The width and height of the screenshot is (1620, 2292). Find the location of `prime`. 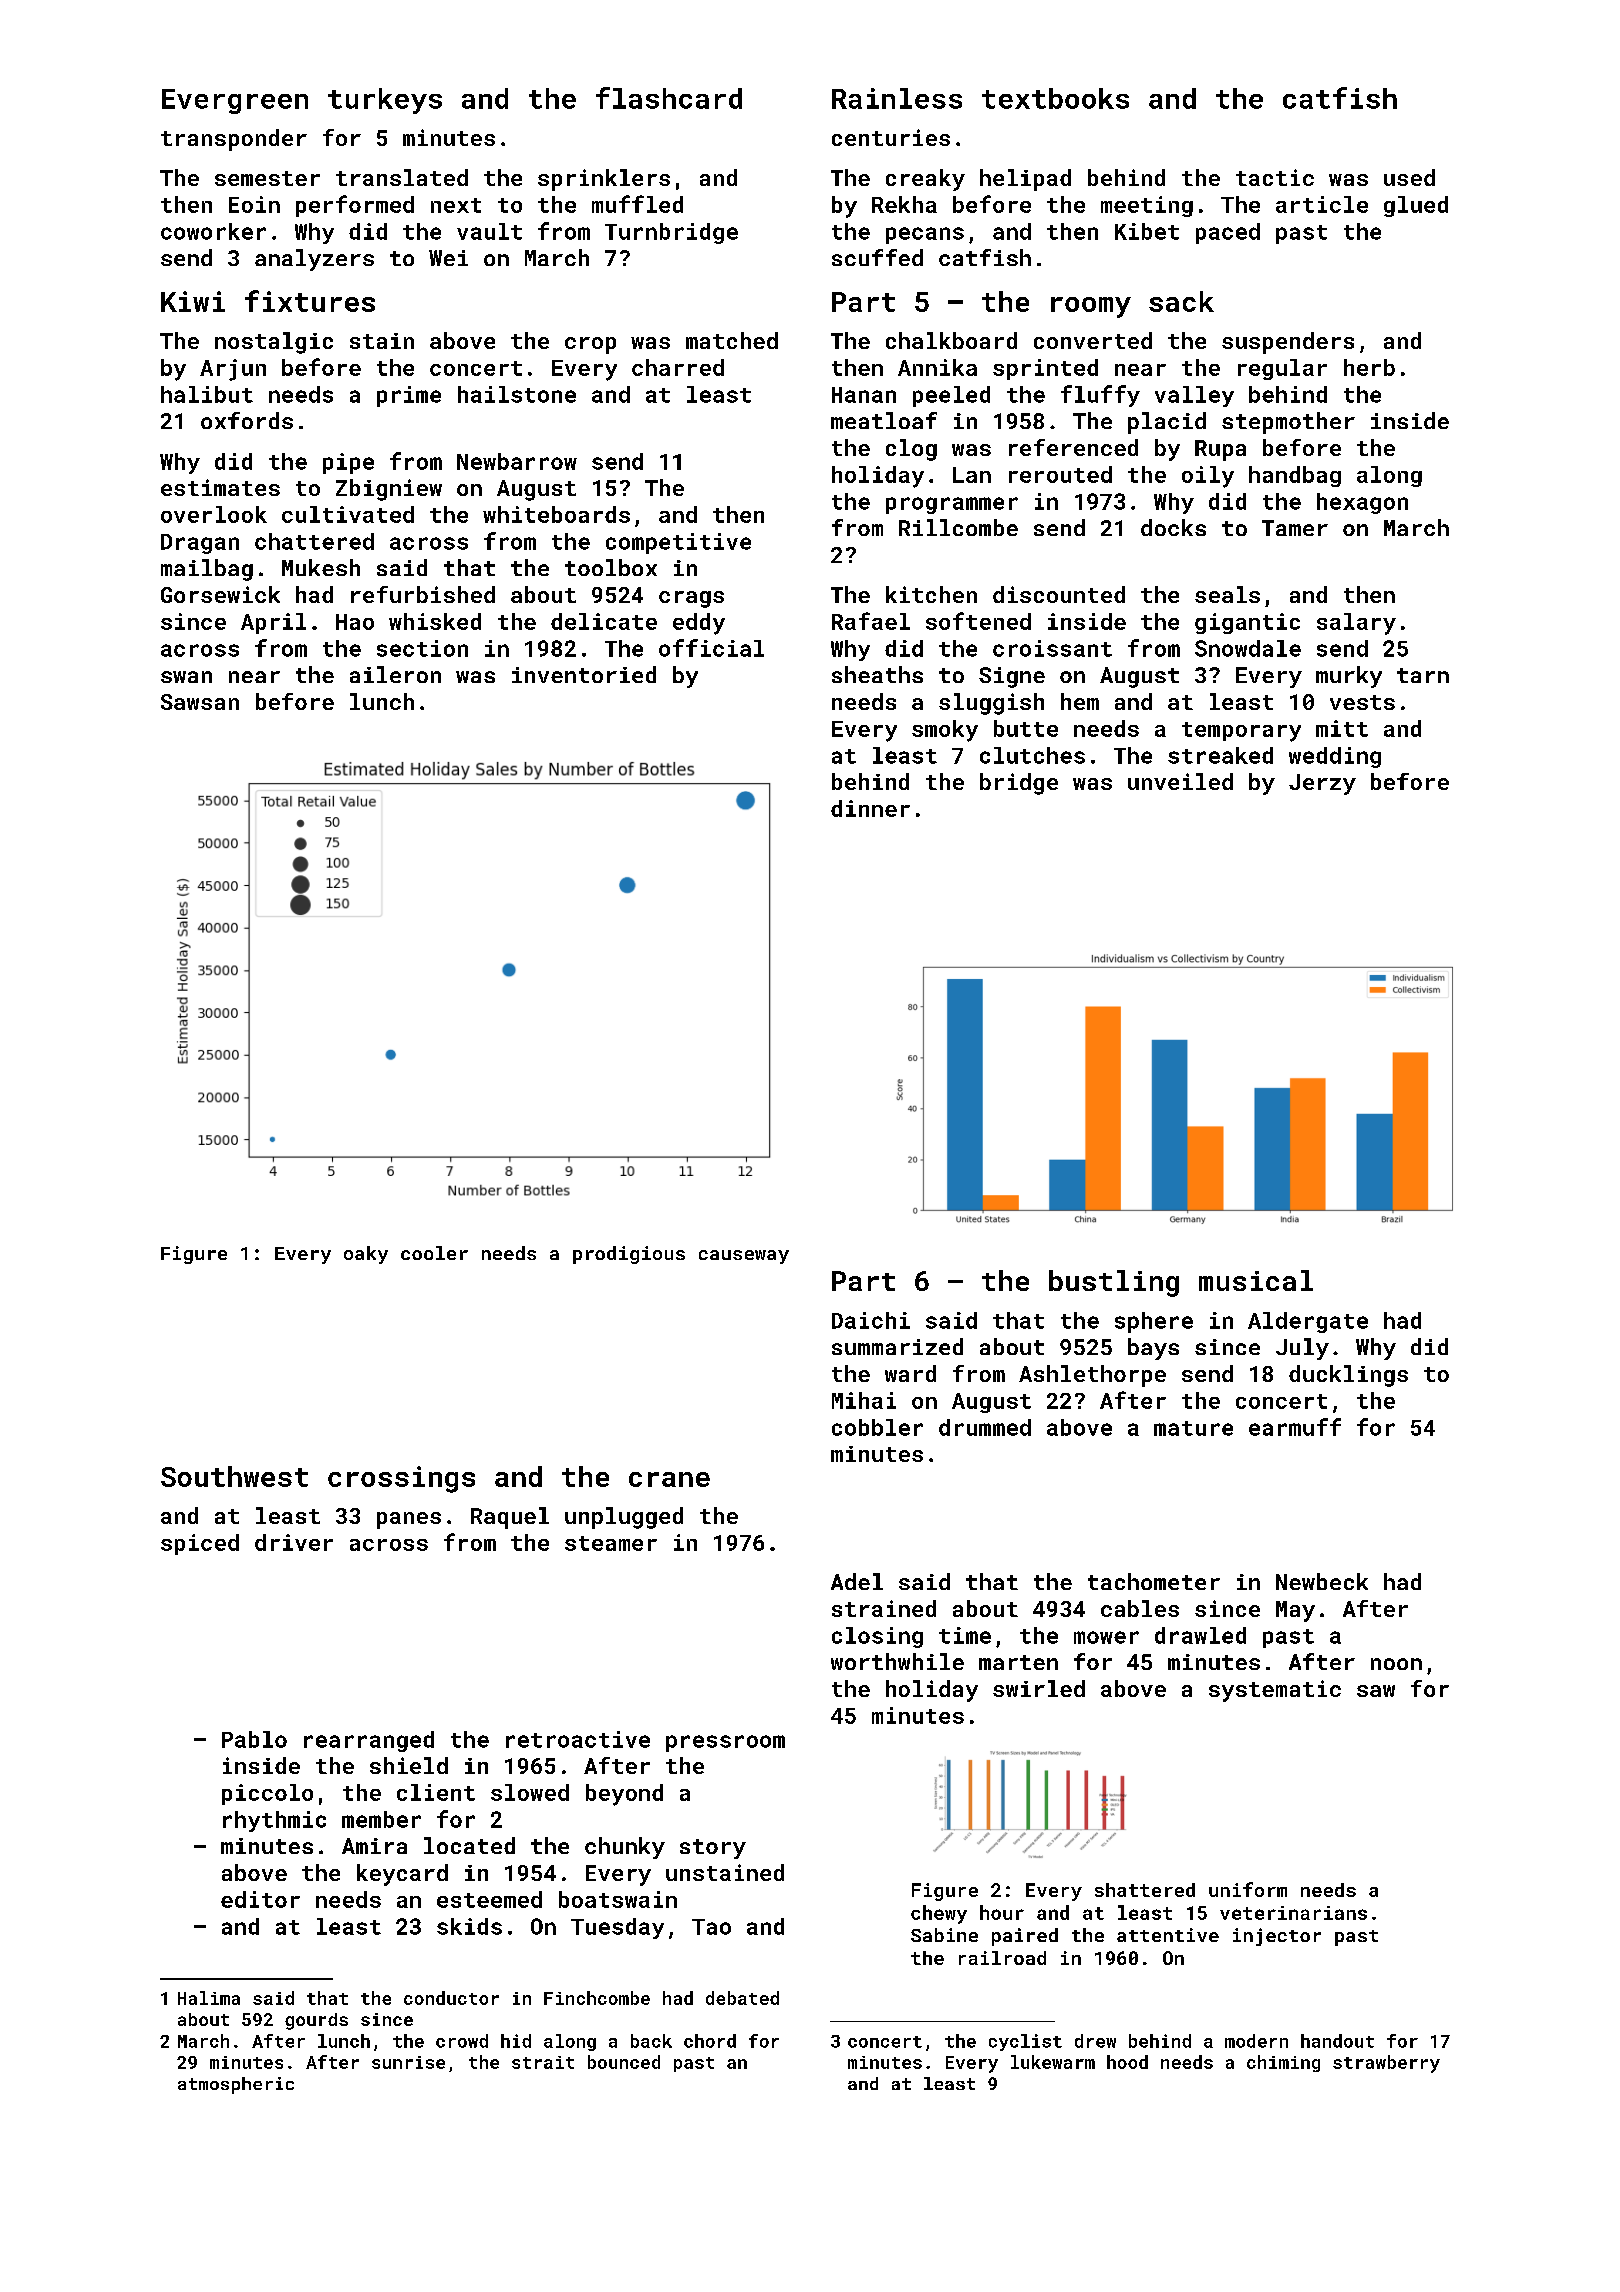

prime is located at coordinates (409, 396).
